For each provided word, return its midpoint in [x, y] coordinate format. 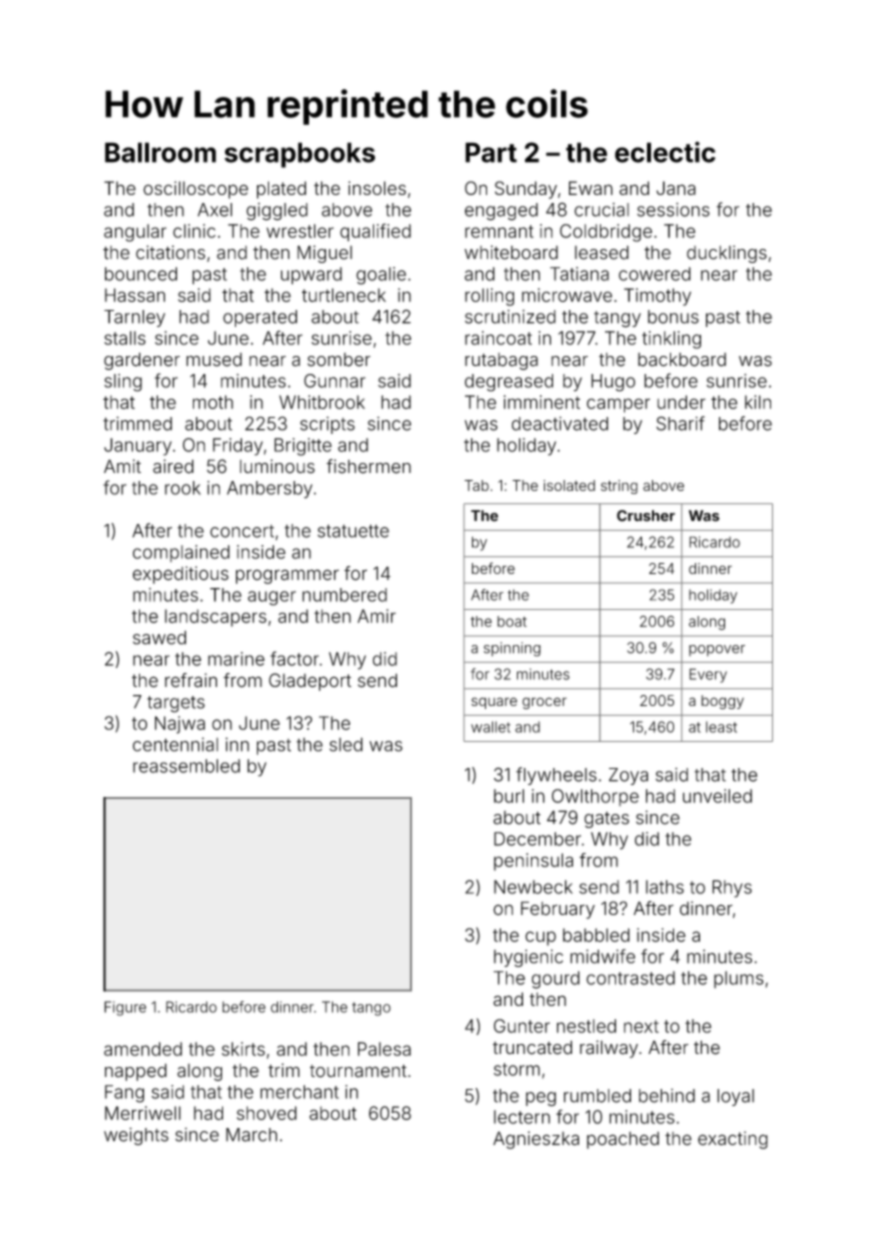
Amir [376, 616]
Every [708, 675]
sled [346, 744]
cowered [655, 274]
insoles [377, 188]
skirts [243, 1049]
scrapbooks [299, 155]
